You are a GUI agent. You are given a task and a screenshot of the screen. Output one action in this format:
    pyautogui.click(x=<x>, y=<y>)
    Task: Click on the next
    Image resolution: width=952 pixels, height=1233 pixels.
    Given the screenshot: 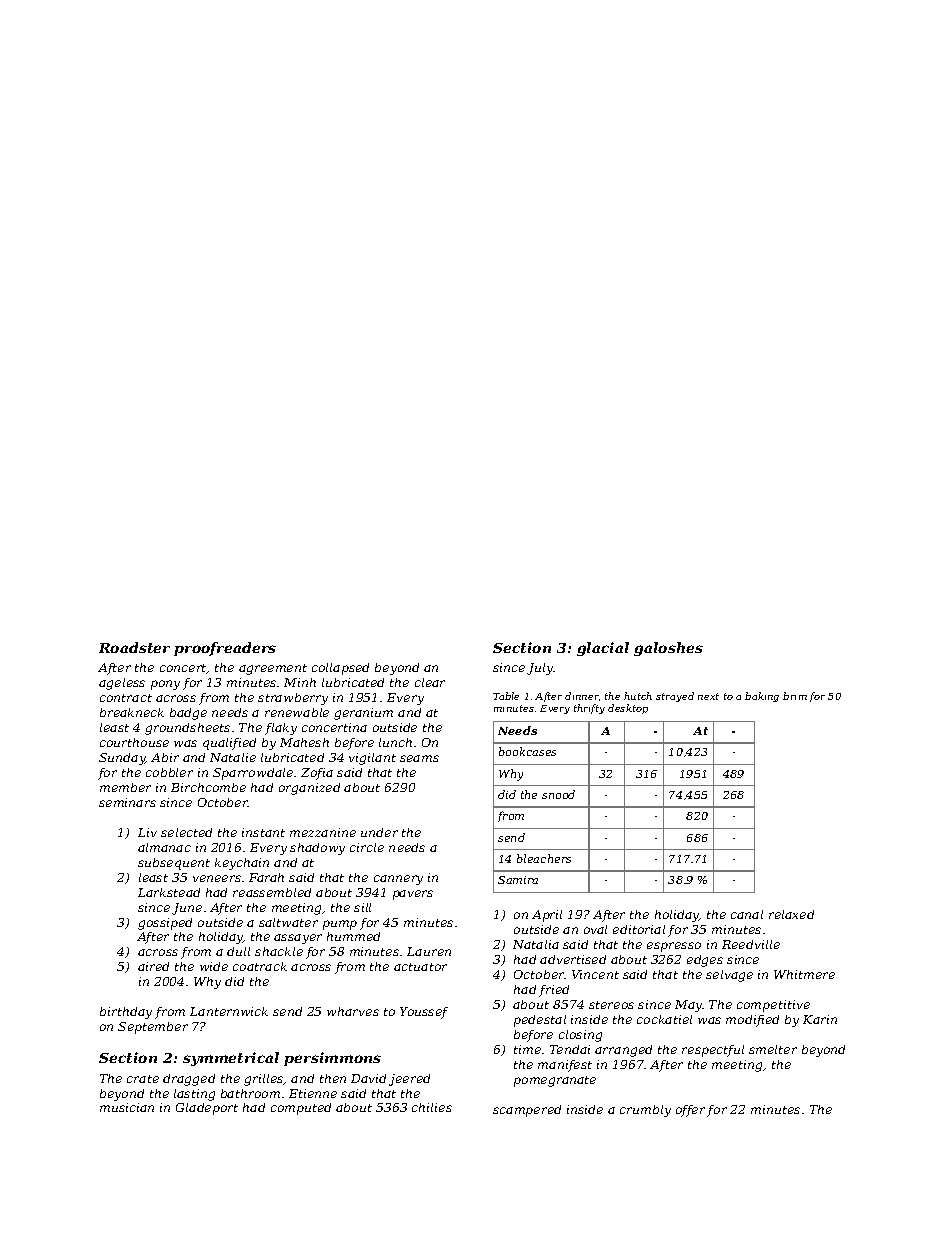 What is the action you would take?
    pyautogui.click(x=708, y=696)
